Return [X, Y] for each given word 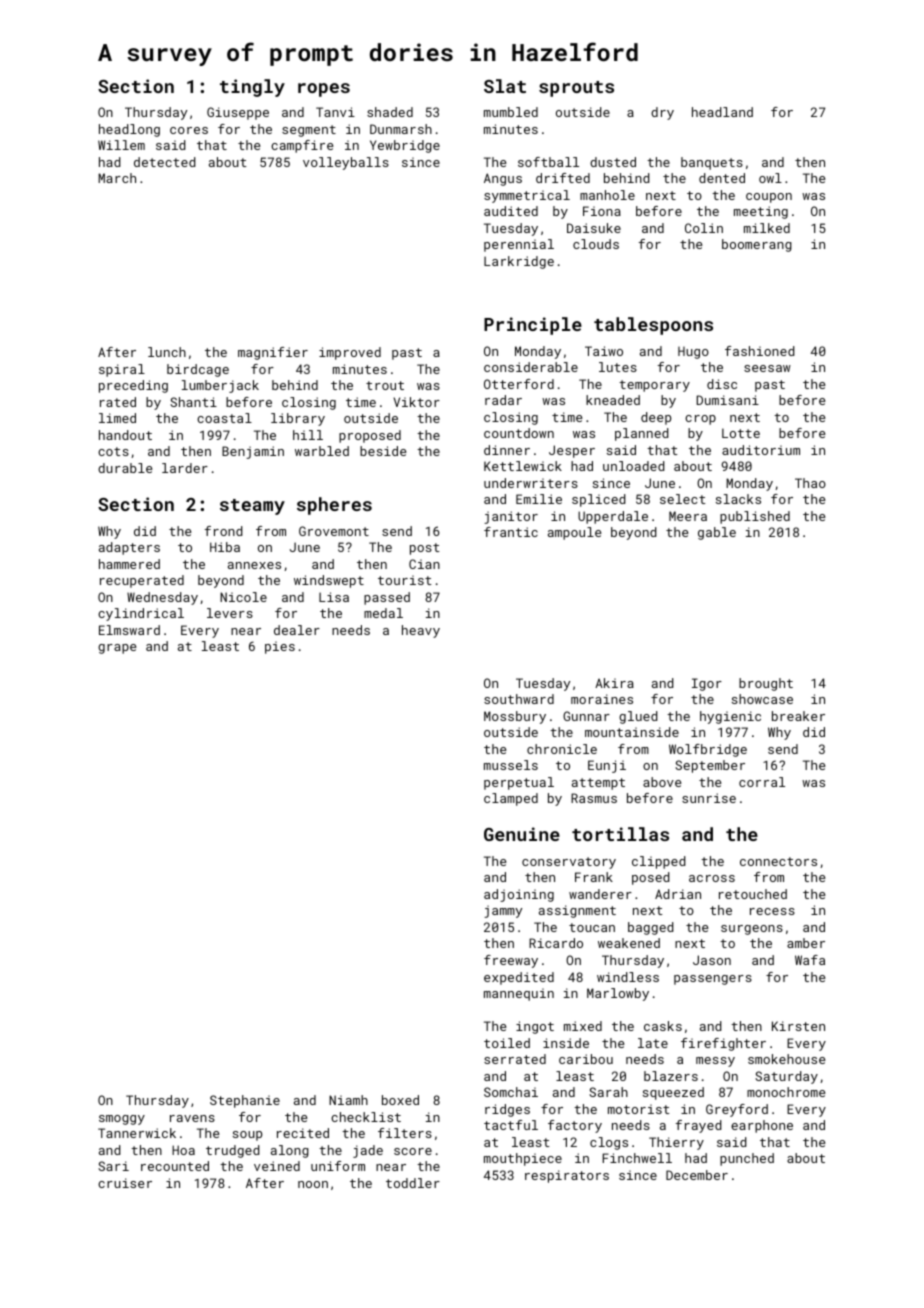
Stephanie [245, 1101]
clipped [659, 862]
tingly [252, 88]
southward [519, 699]
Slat [505, 86]
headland [722, 112]
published [755, 517]
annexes [254, 565]
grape [117, 649]
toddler [413, 1183]
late [653, 1043]
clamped [511, 799]
